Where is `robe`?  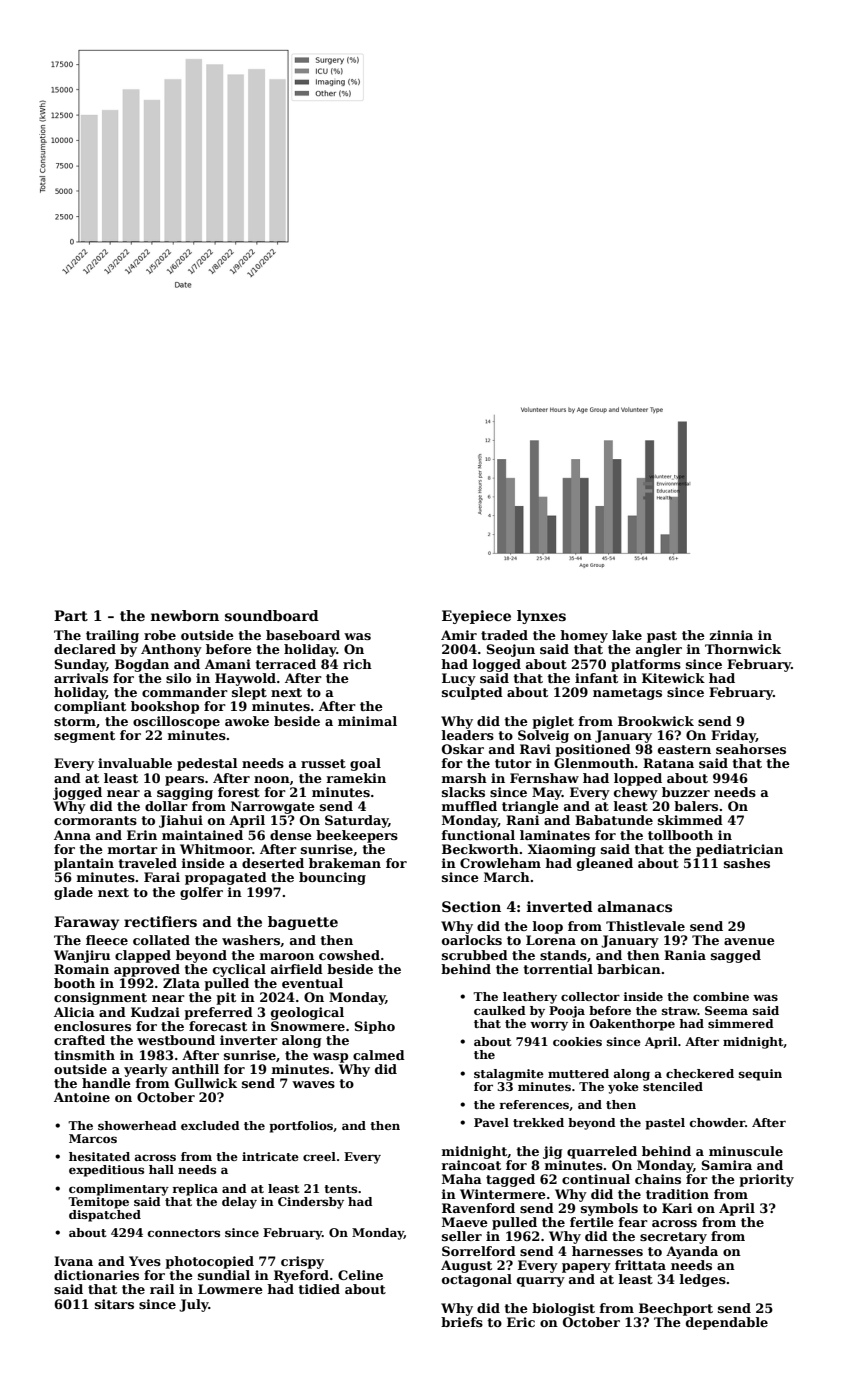
robe is located at coordinates (160, 635).
